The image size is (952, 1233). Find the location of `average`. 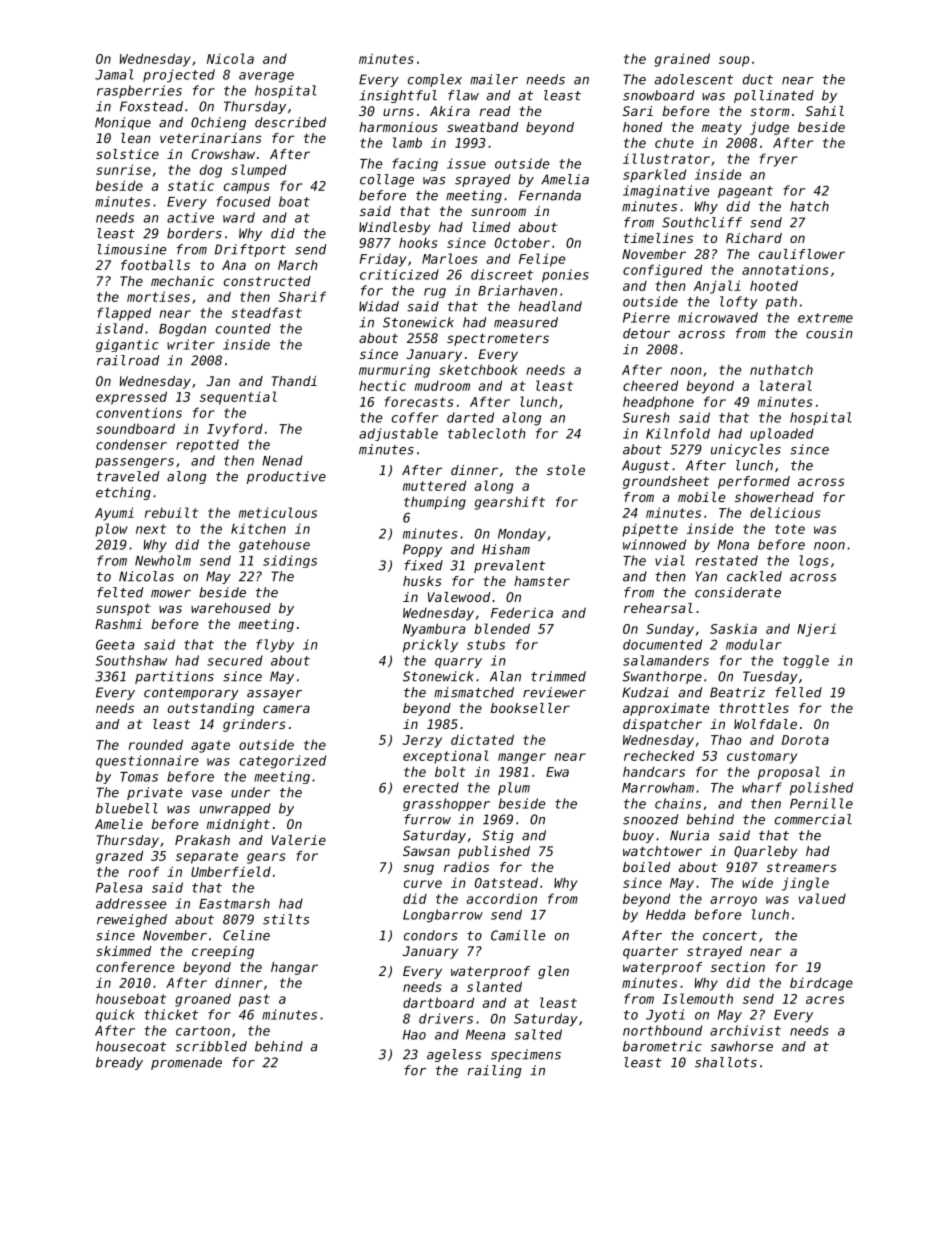

average is located at coordinates (266, 77).
